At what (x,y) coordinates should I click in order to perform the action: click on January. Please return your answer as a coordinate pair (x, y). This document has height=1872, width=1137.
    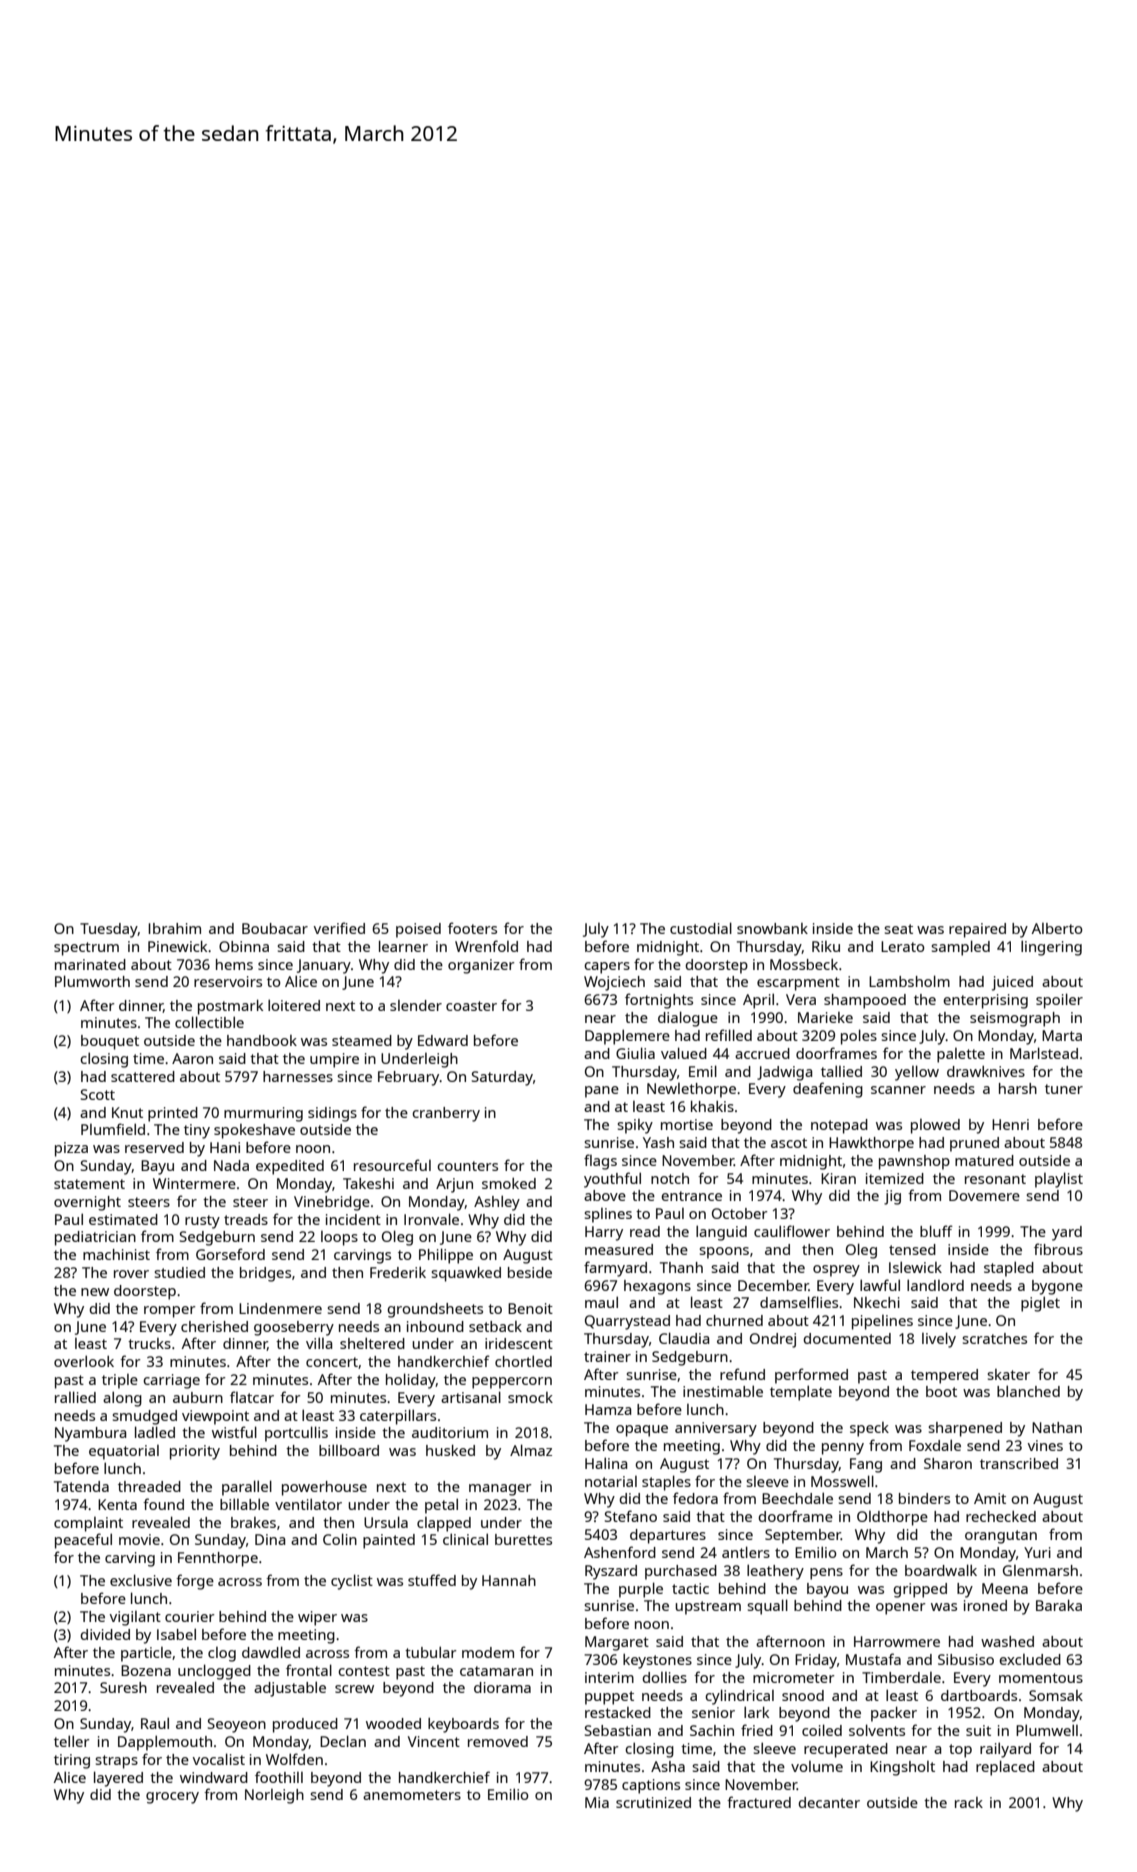
    Looking at the image, I should click on (324, 966).
